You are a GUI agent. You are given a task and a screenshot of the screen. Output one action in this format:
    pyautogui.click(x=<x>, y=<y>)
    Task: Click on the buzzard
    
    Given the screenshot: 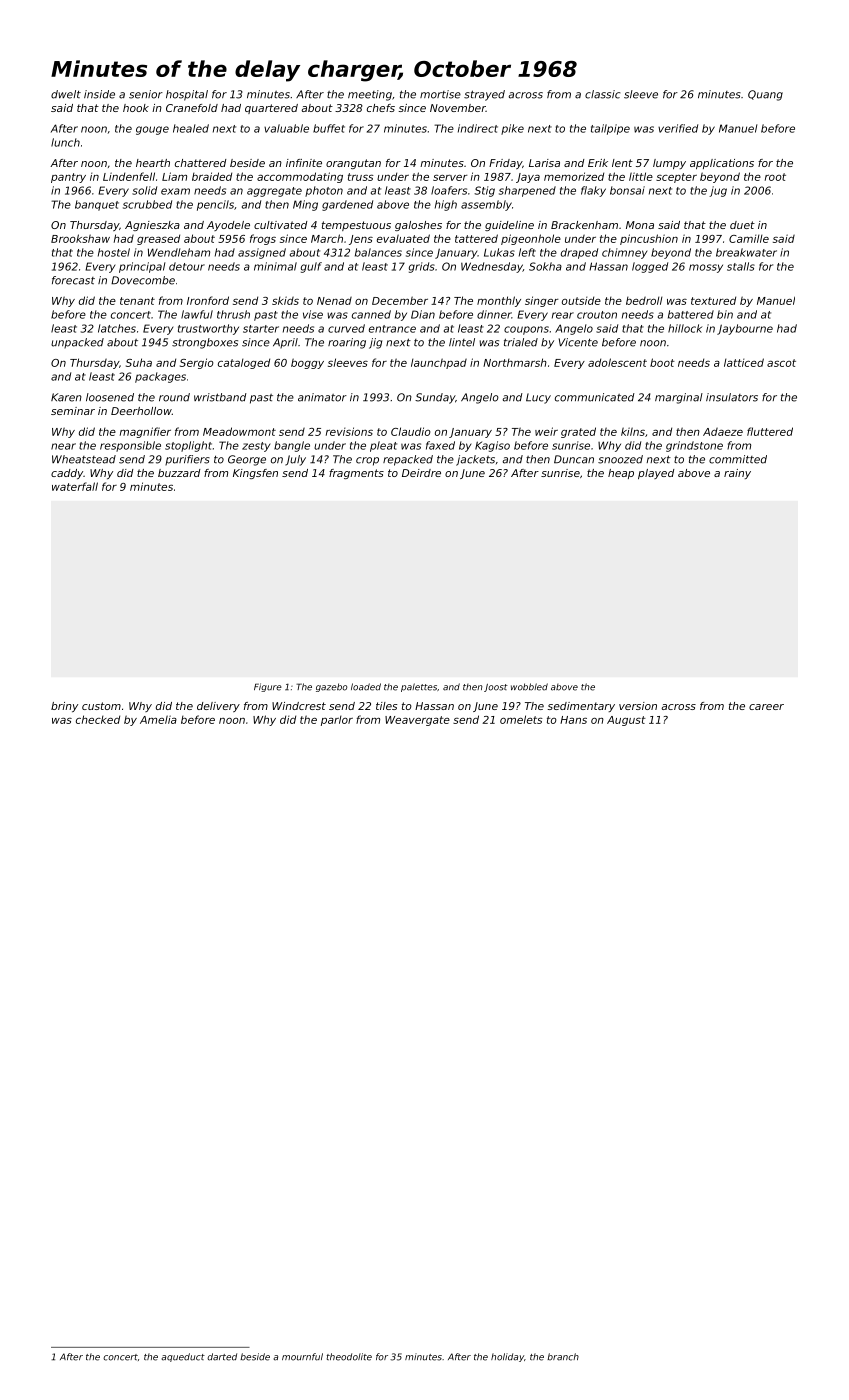 What is the action you would take?
    pyautogui.click(x=179, y=473)
